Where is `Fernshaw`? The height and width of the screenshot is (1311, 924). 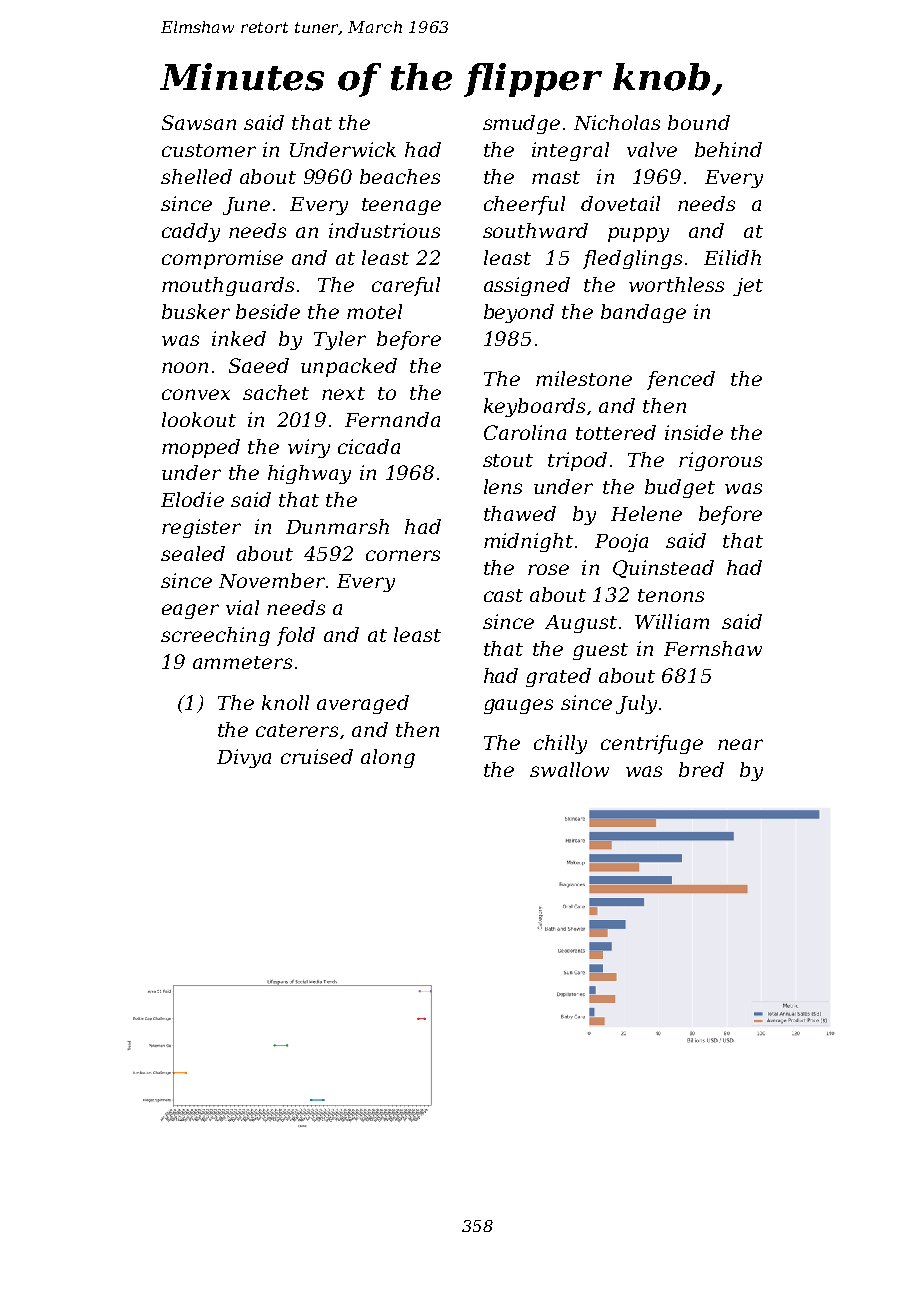 Fernshaw is located at coordinates (713, 648).
